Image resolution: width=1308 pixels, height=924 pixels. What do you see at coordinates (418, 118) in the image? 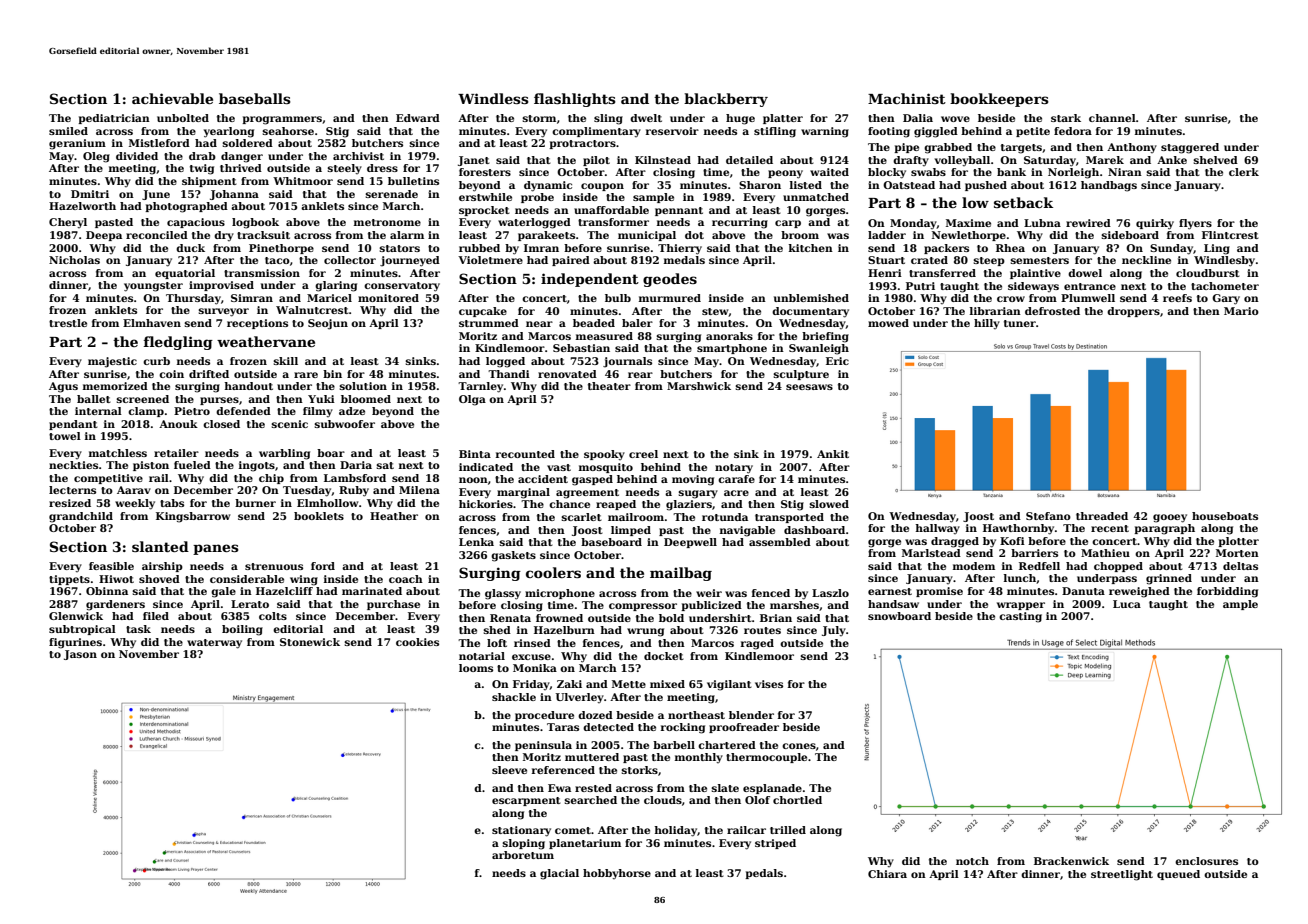
I see `Edward` at bounding box center [418, 118].
